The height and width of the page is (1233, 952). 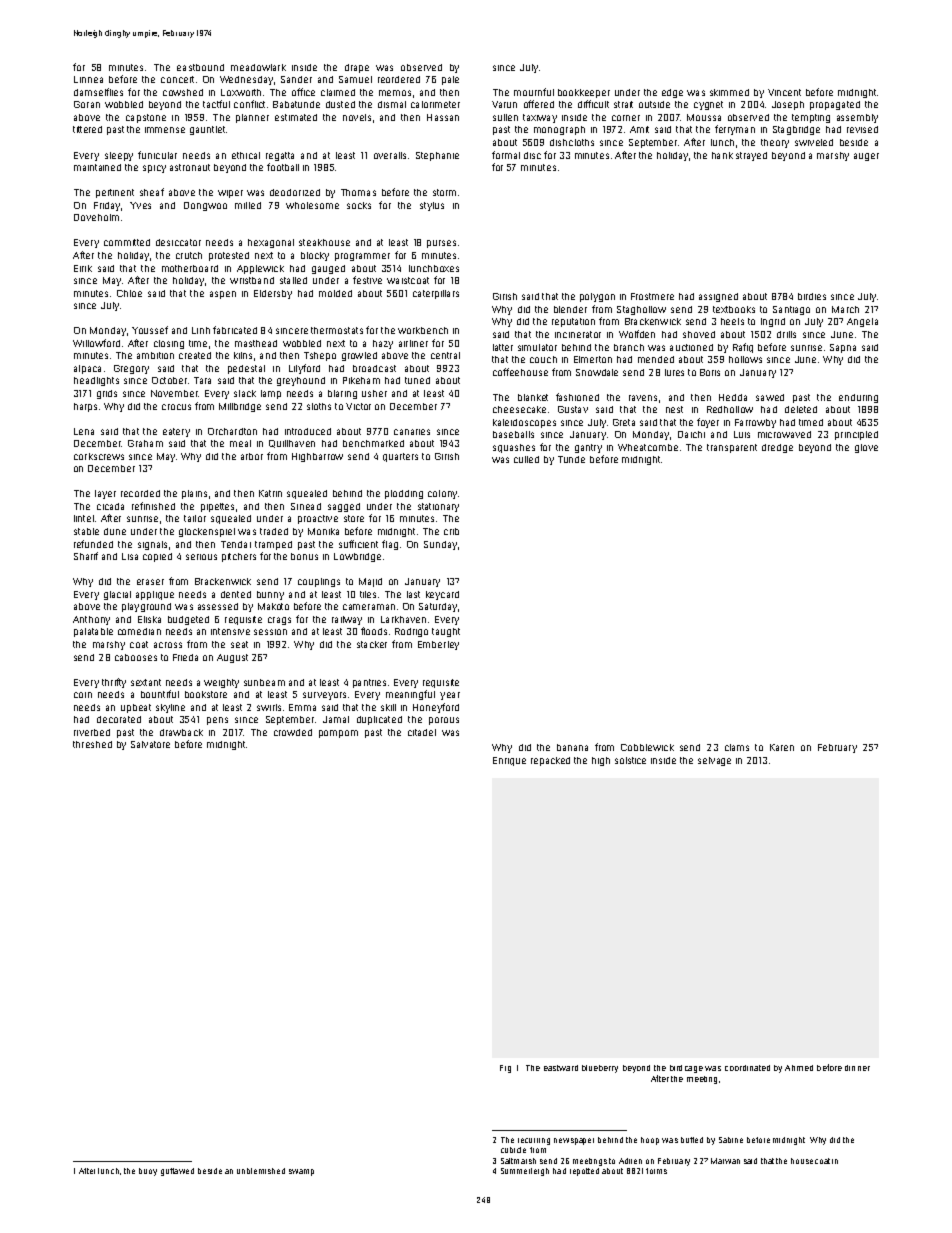 I want to click on eastbound, so click(x=200, y=67).
